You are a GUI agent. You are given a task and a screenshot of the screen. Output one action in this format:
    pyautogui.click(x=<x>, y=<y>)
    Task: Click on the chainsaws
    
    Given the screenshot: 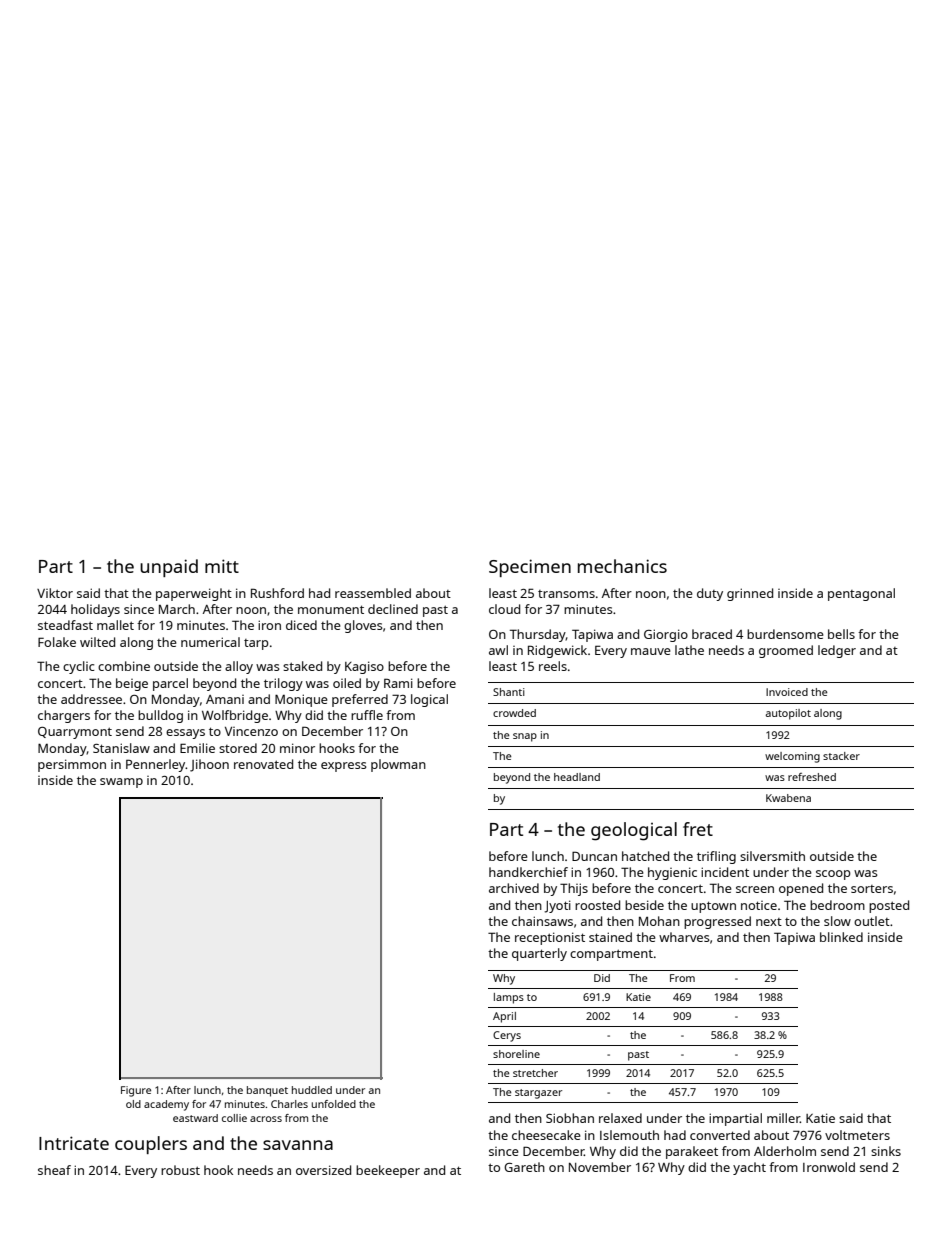 What is the action you would take?
    pyautogui.click(x=542, y=921)
